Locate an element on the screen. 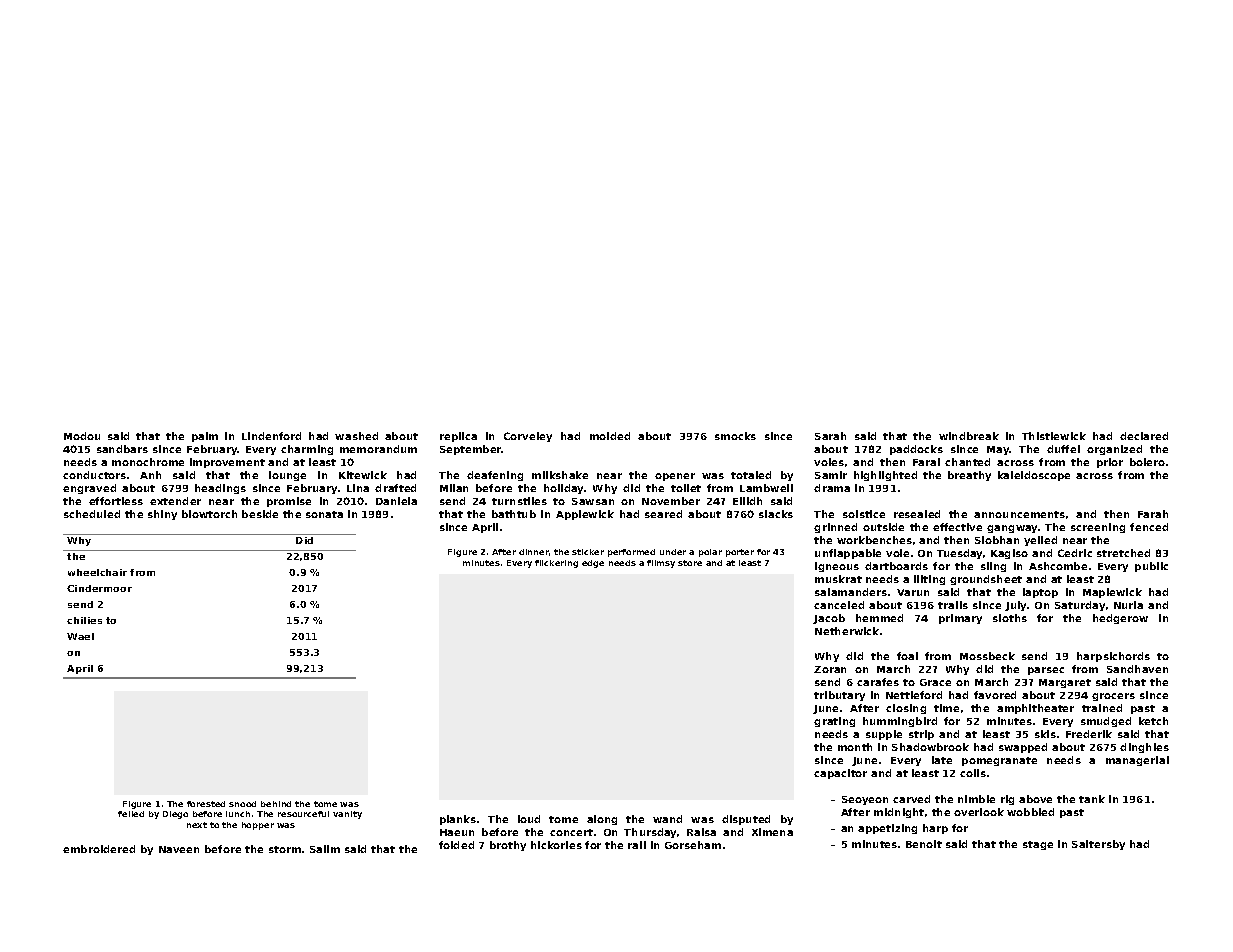 The image size is (1233, 952). forested is located at coordinates (206, 804).
